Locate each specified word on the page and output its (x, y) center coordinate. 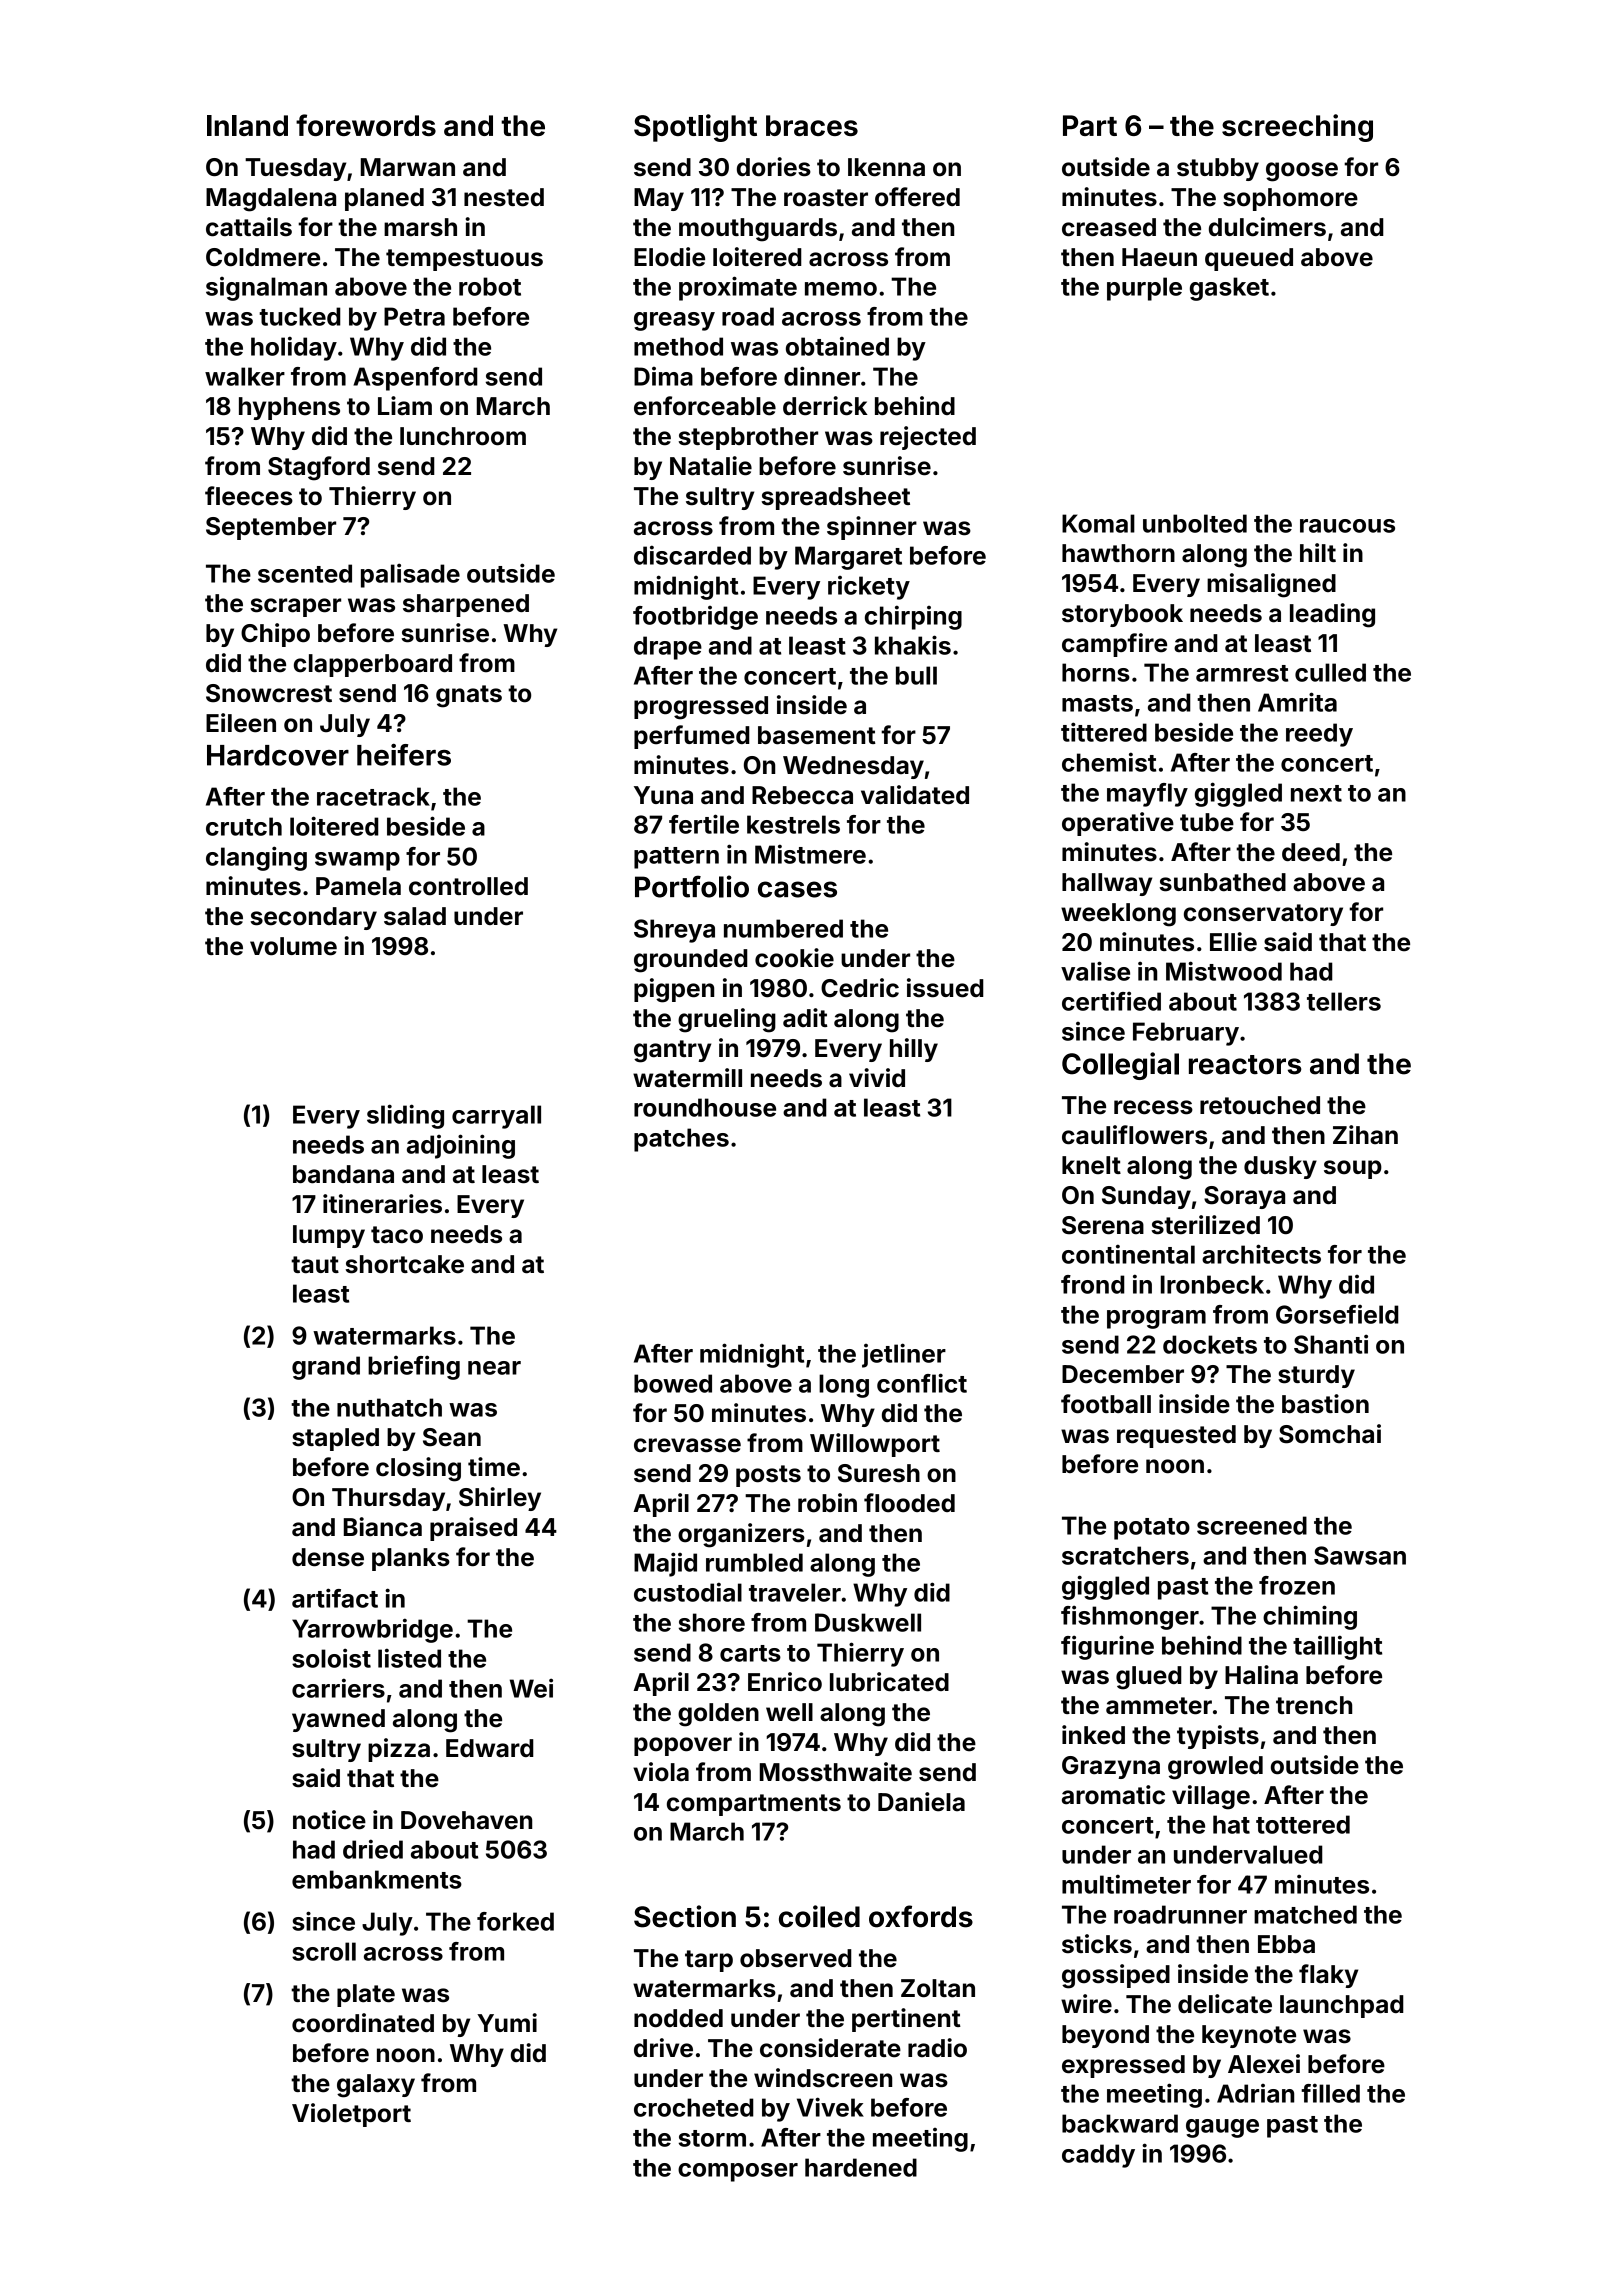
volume (293, 946)
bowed (673, 1383)
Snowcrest (269, 693)
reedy (1319, 735)
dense (328, 1557)
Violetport (351, 2115)
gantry (672, 1051)
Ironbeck (1212, 1284)
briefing (414, 1367)
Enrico (785, 1682)
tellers (1344, 1001)
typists (1218, 1737)
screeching (1297, 128)
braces (812, 125)
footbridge (695, 618)
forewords (366, 125)
